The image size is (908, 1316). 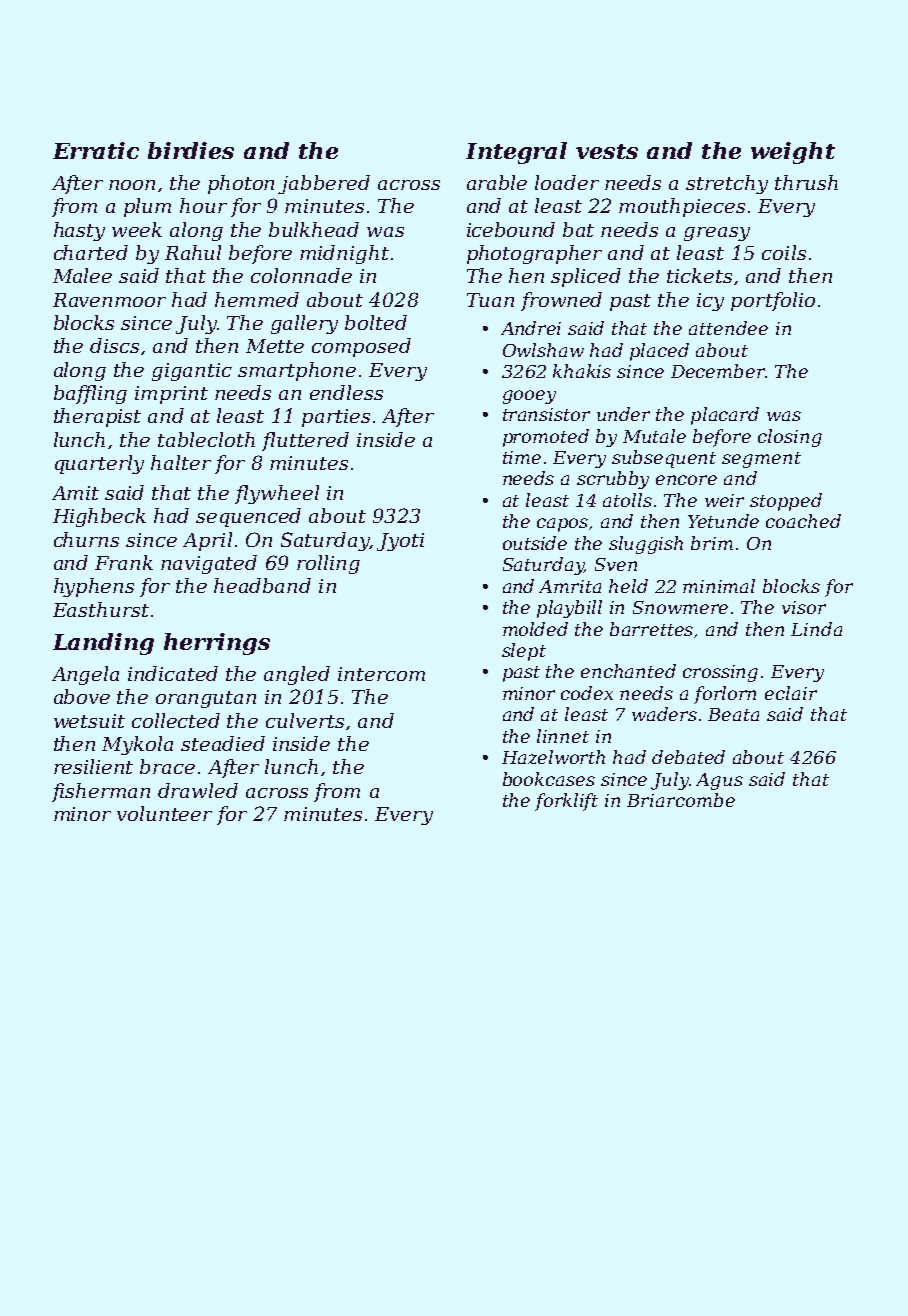 I want to click on Integral, so click(x=516, y=153).
